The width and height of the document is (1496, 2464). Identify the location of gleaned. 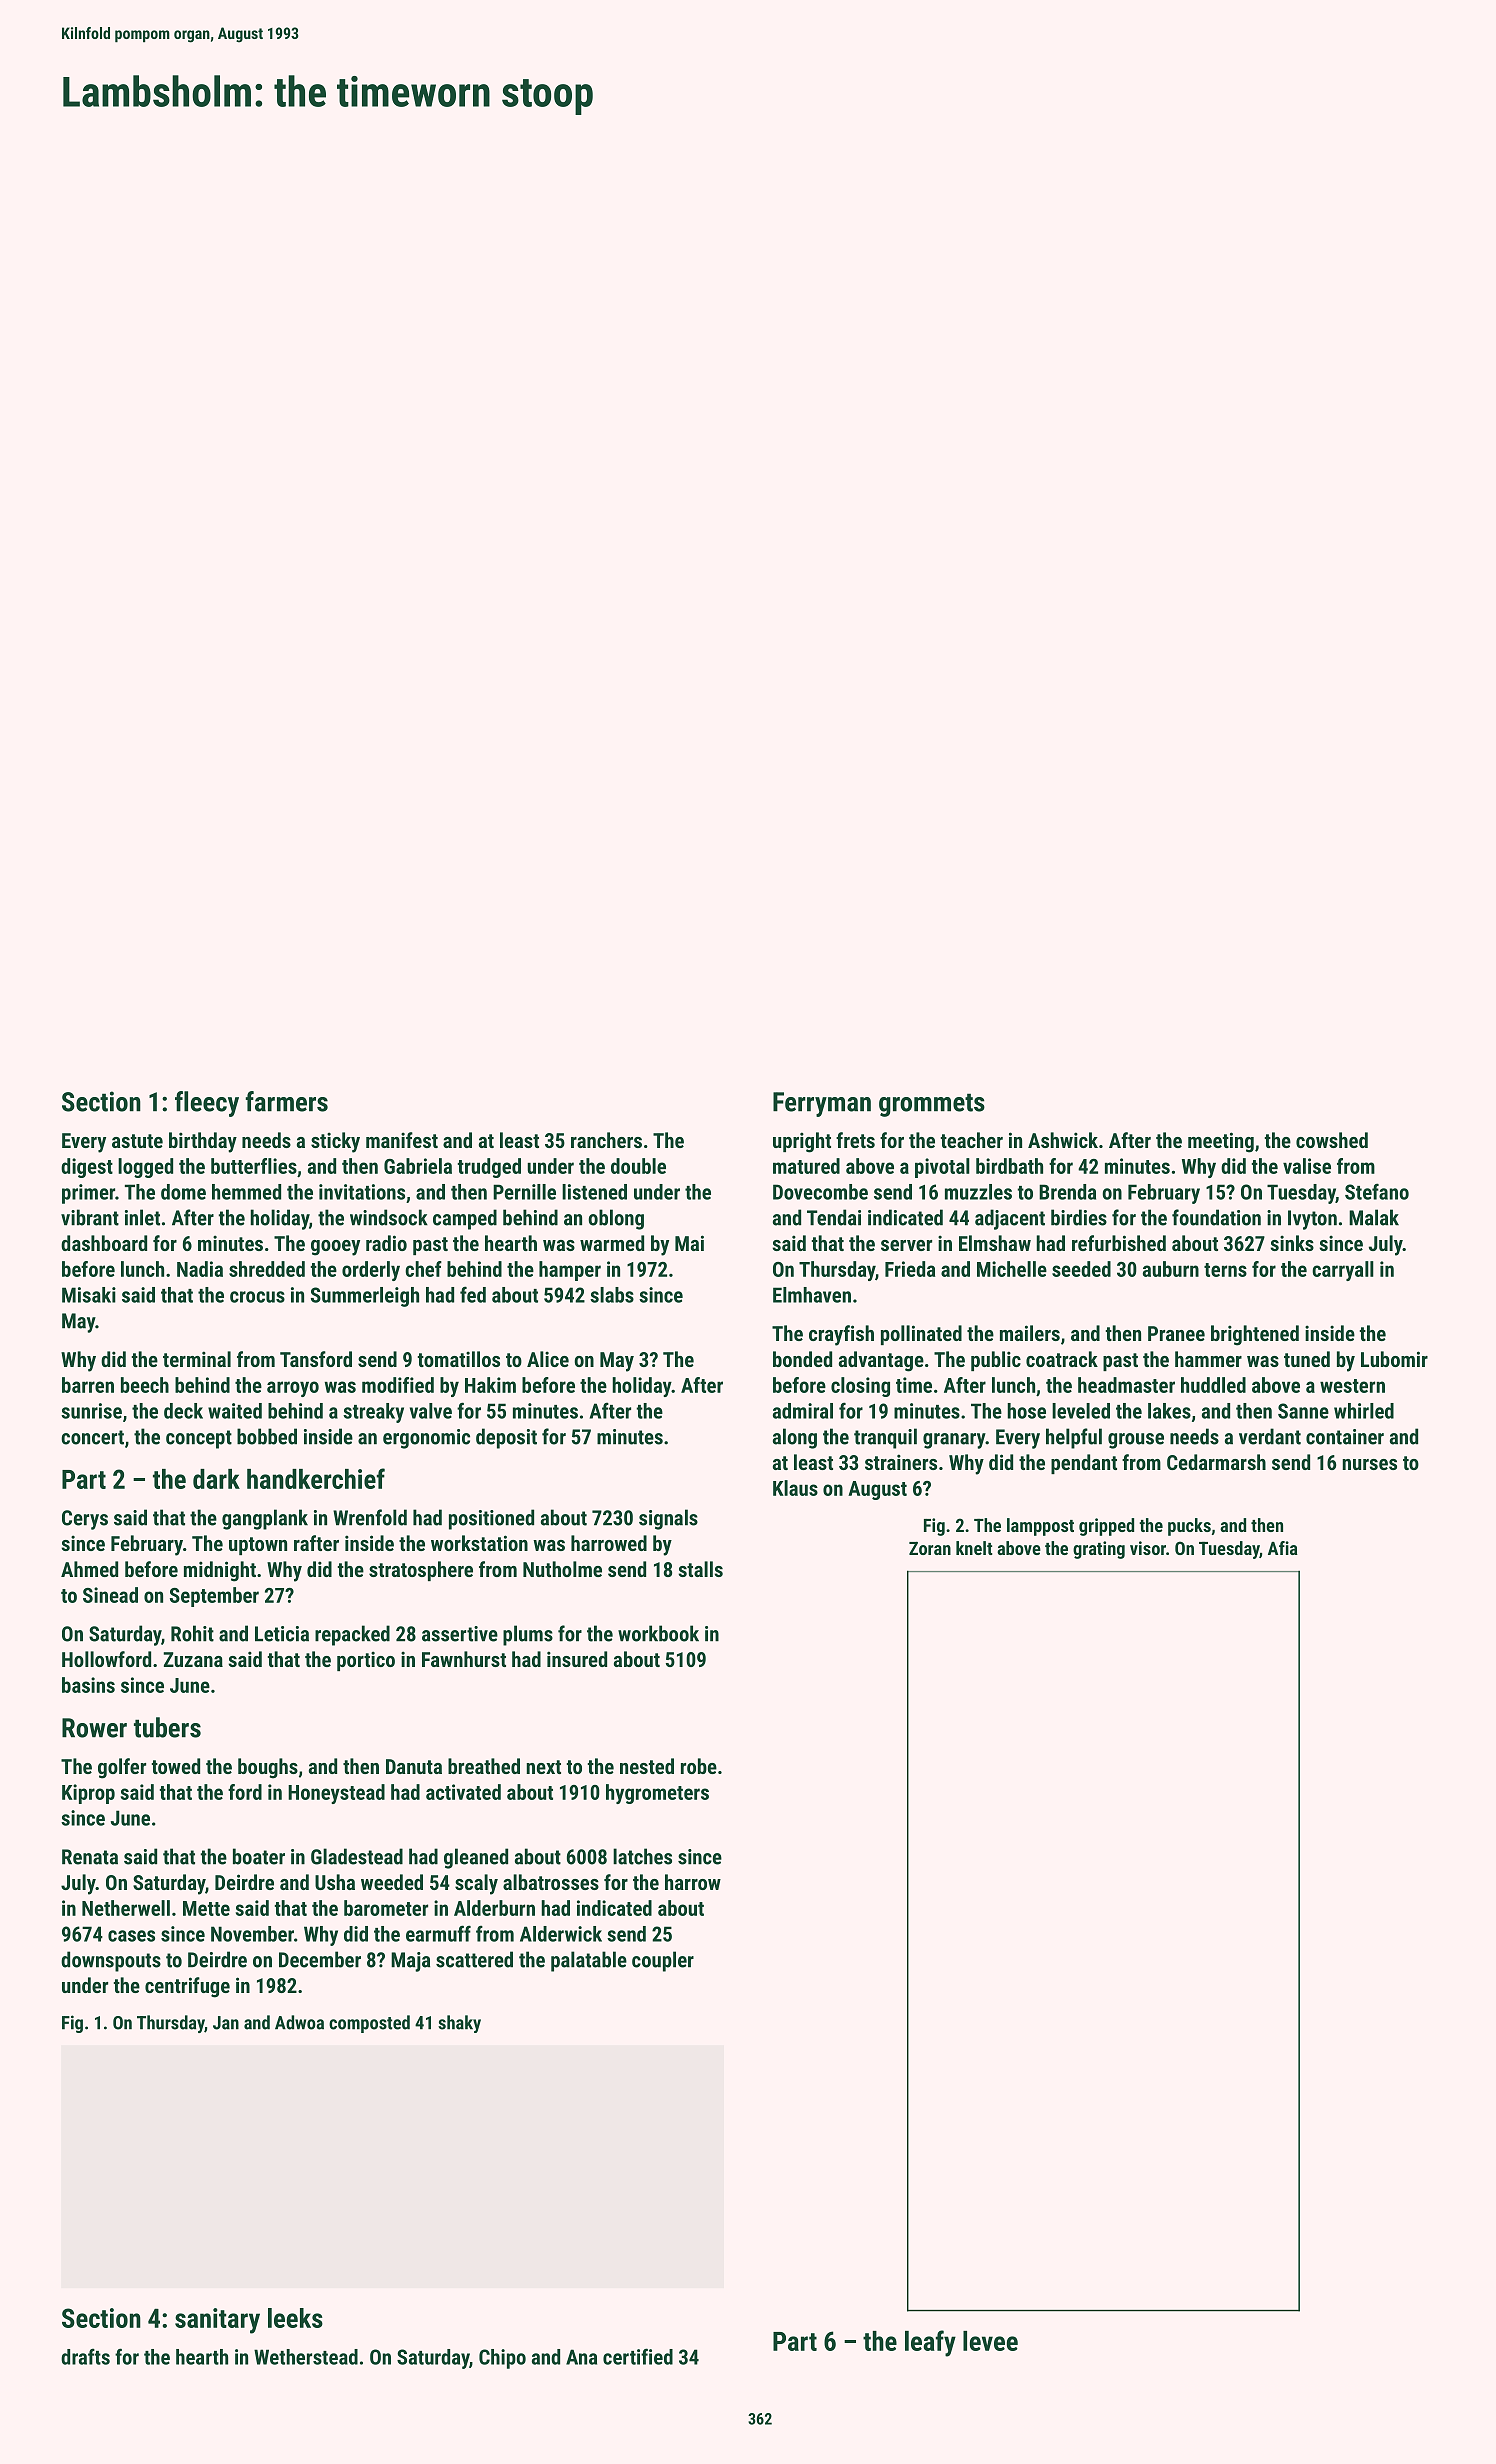
(476, 1858).
